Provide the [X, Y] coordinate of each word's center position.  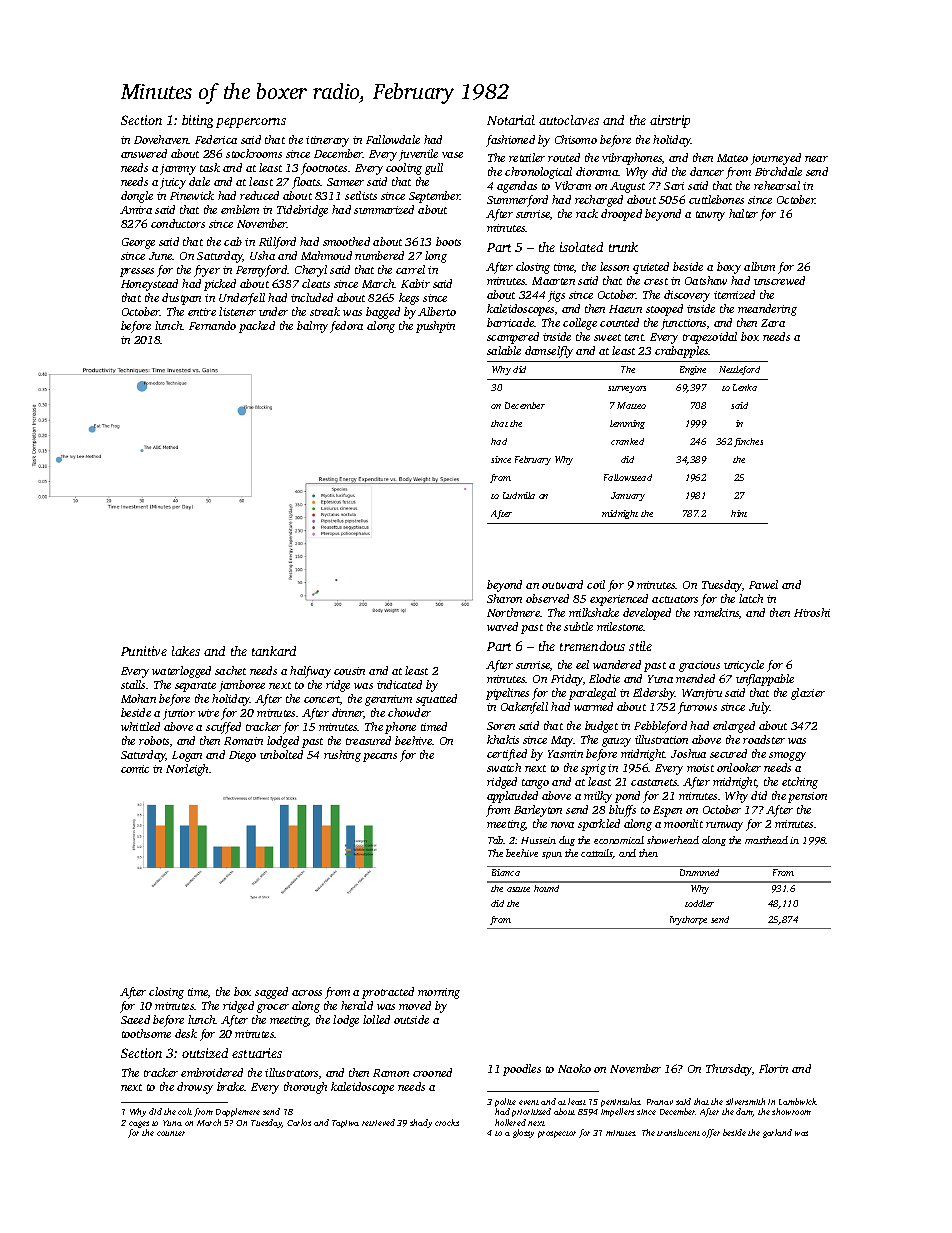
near [816, 159]
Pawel [763, 584]
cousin [349, 671]
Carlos [299, 1122]
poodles [522, 1070]
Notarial [511, 120]
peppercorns [251, 123]
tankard [274, 651]
